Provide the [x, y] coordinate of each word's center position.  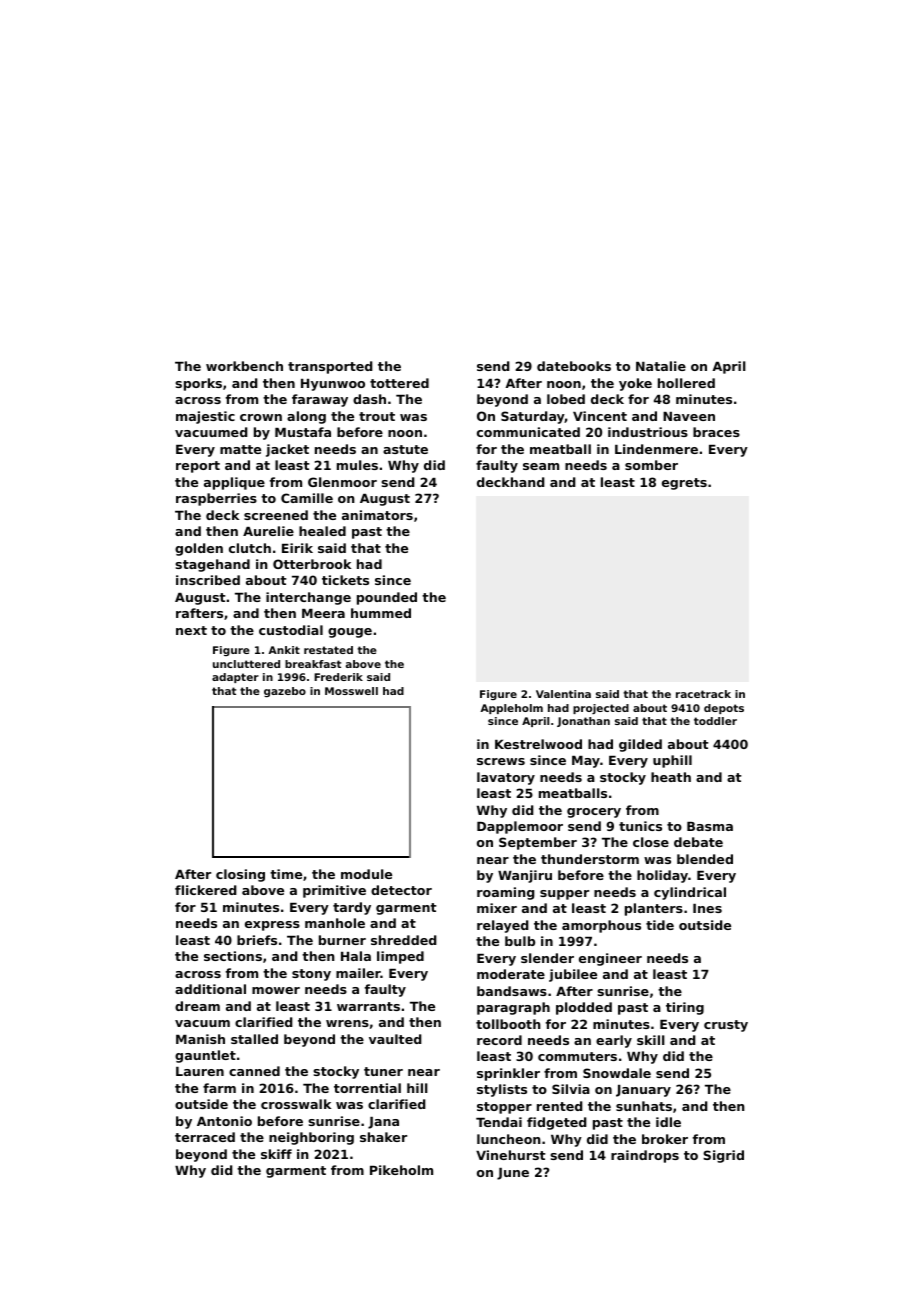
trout [377, 416]
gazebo [285, 692]
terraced [205, 1137]
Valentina [563, 694]
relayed [503, 926]
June [513, 1174]
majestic [205, 417]
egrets [684, 484]
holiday [662, 876]
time [286, 874]
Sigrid [723, 1156]
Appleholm [511, 709]
